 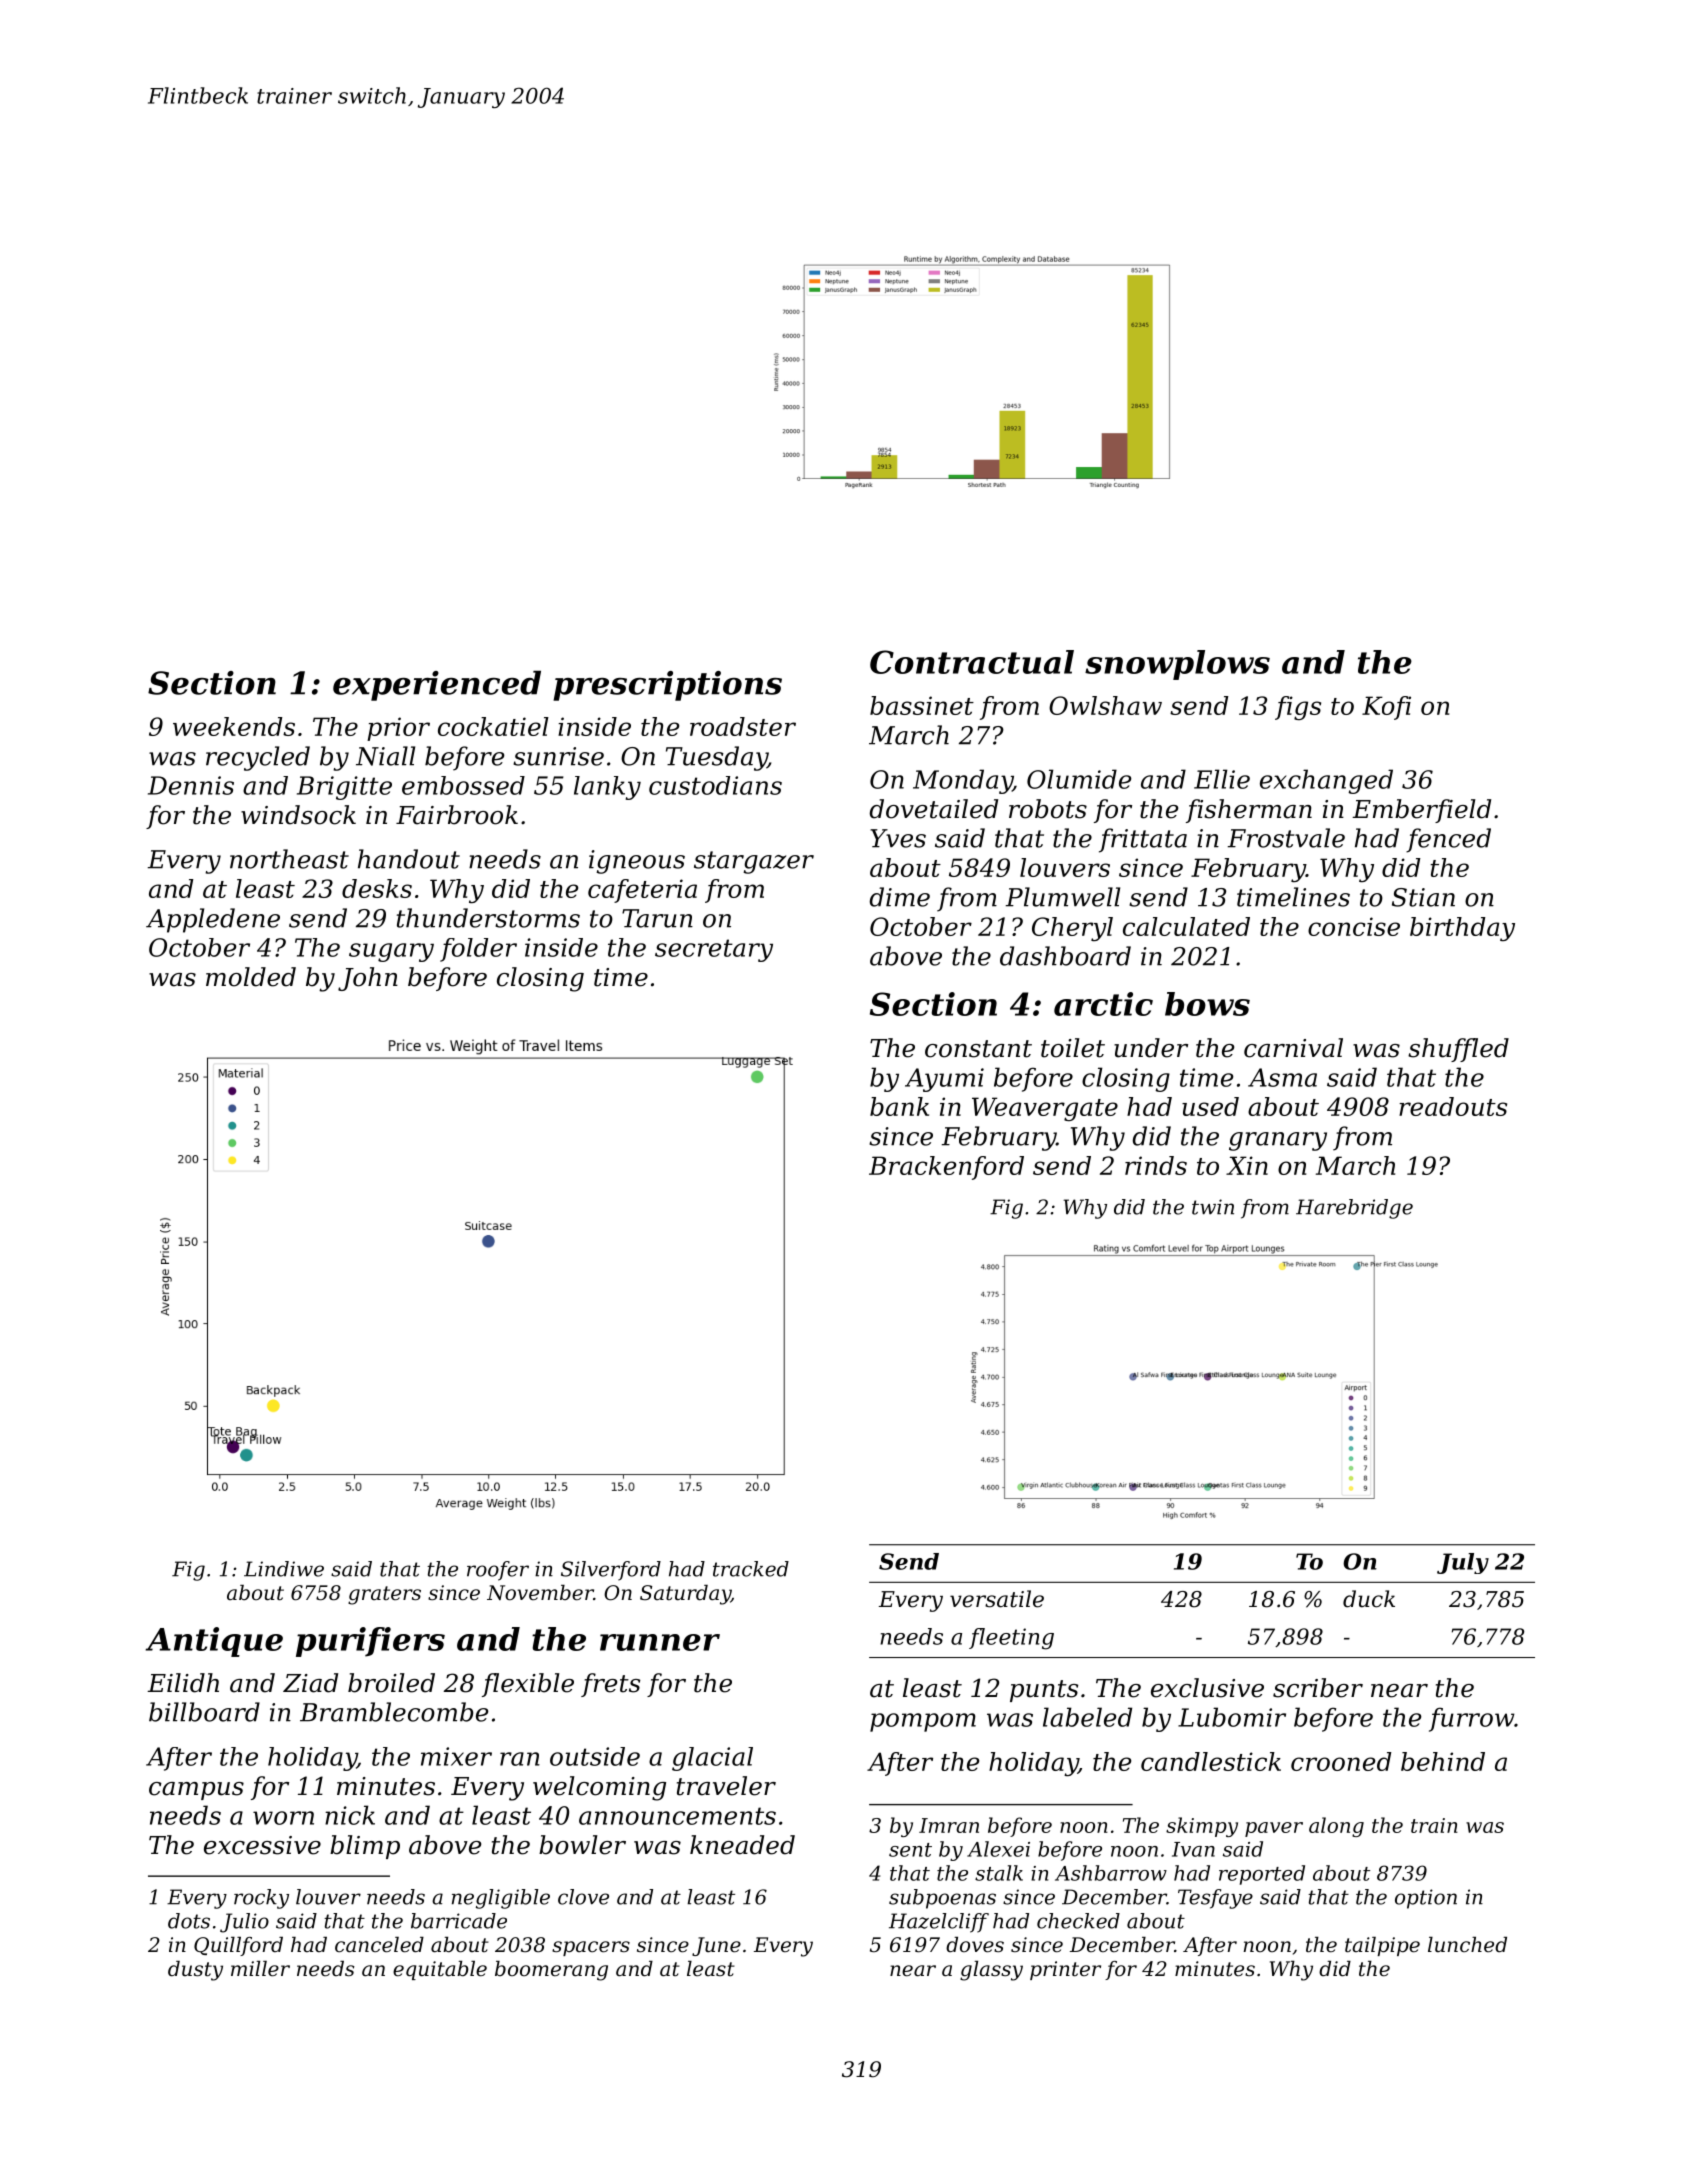 What do you see at coordinates (1072, 929) in the page?
I see `Cheryl` at bounding box center [1072, 929].
